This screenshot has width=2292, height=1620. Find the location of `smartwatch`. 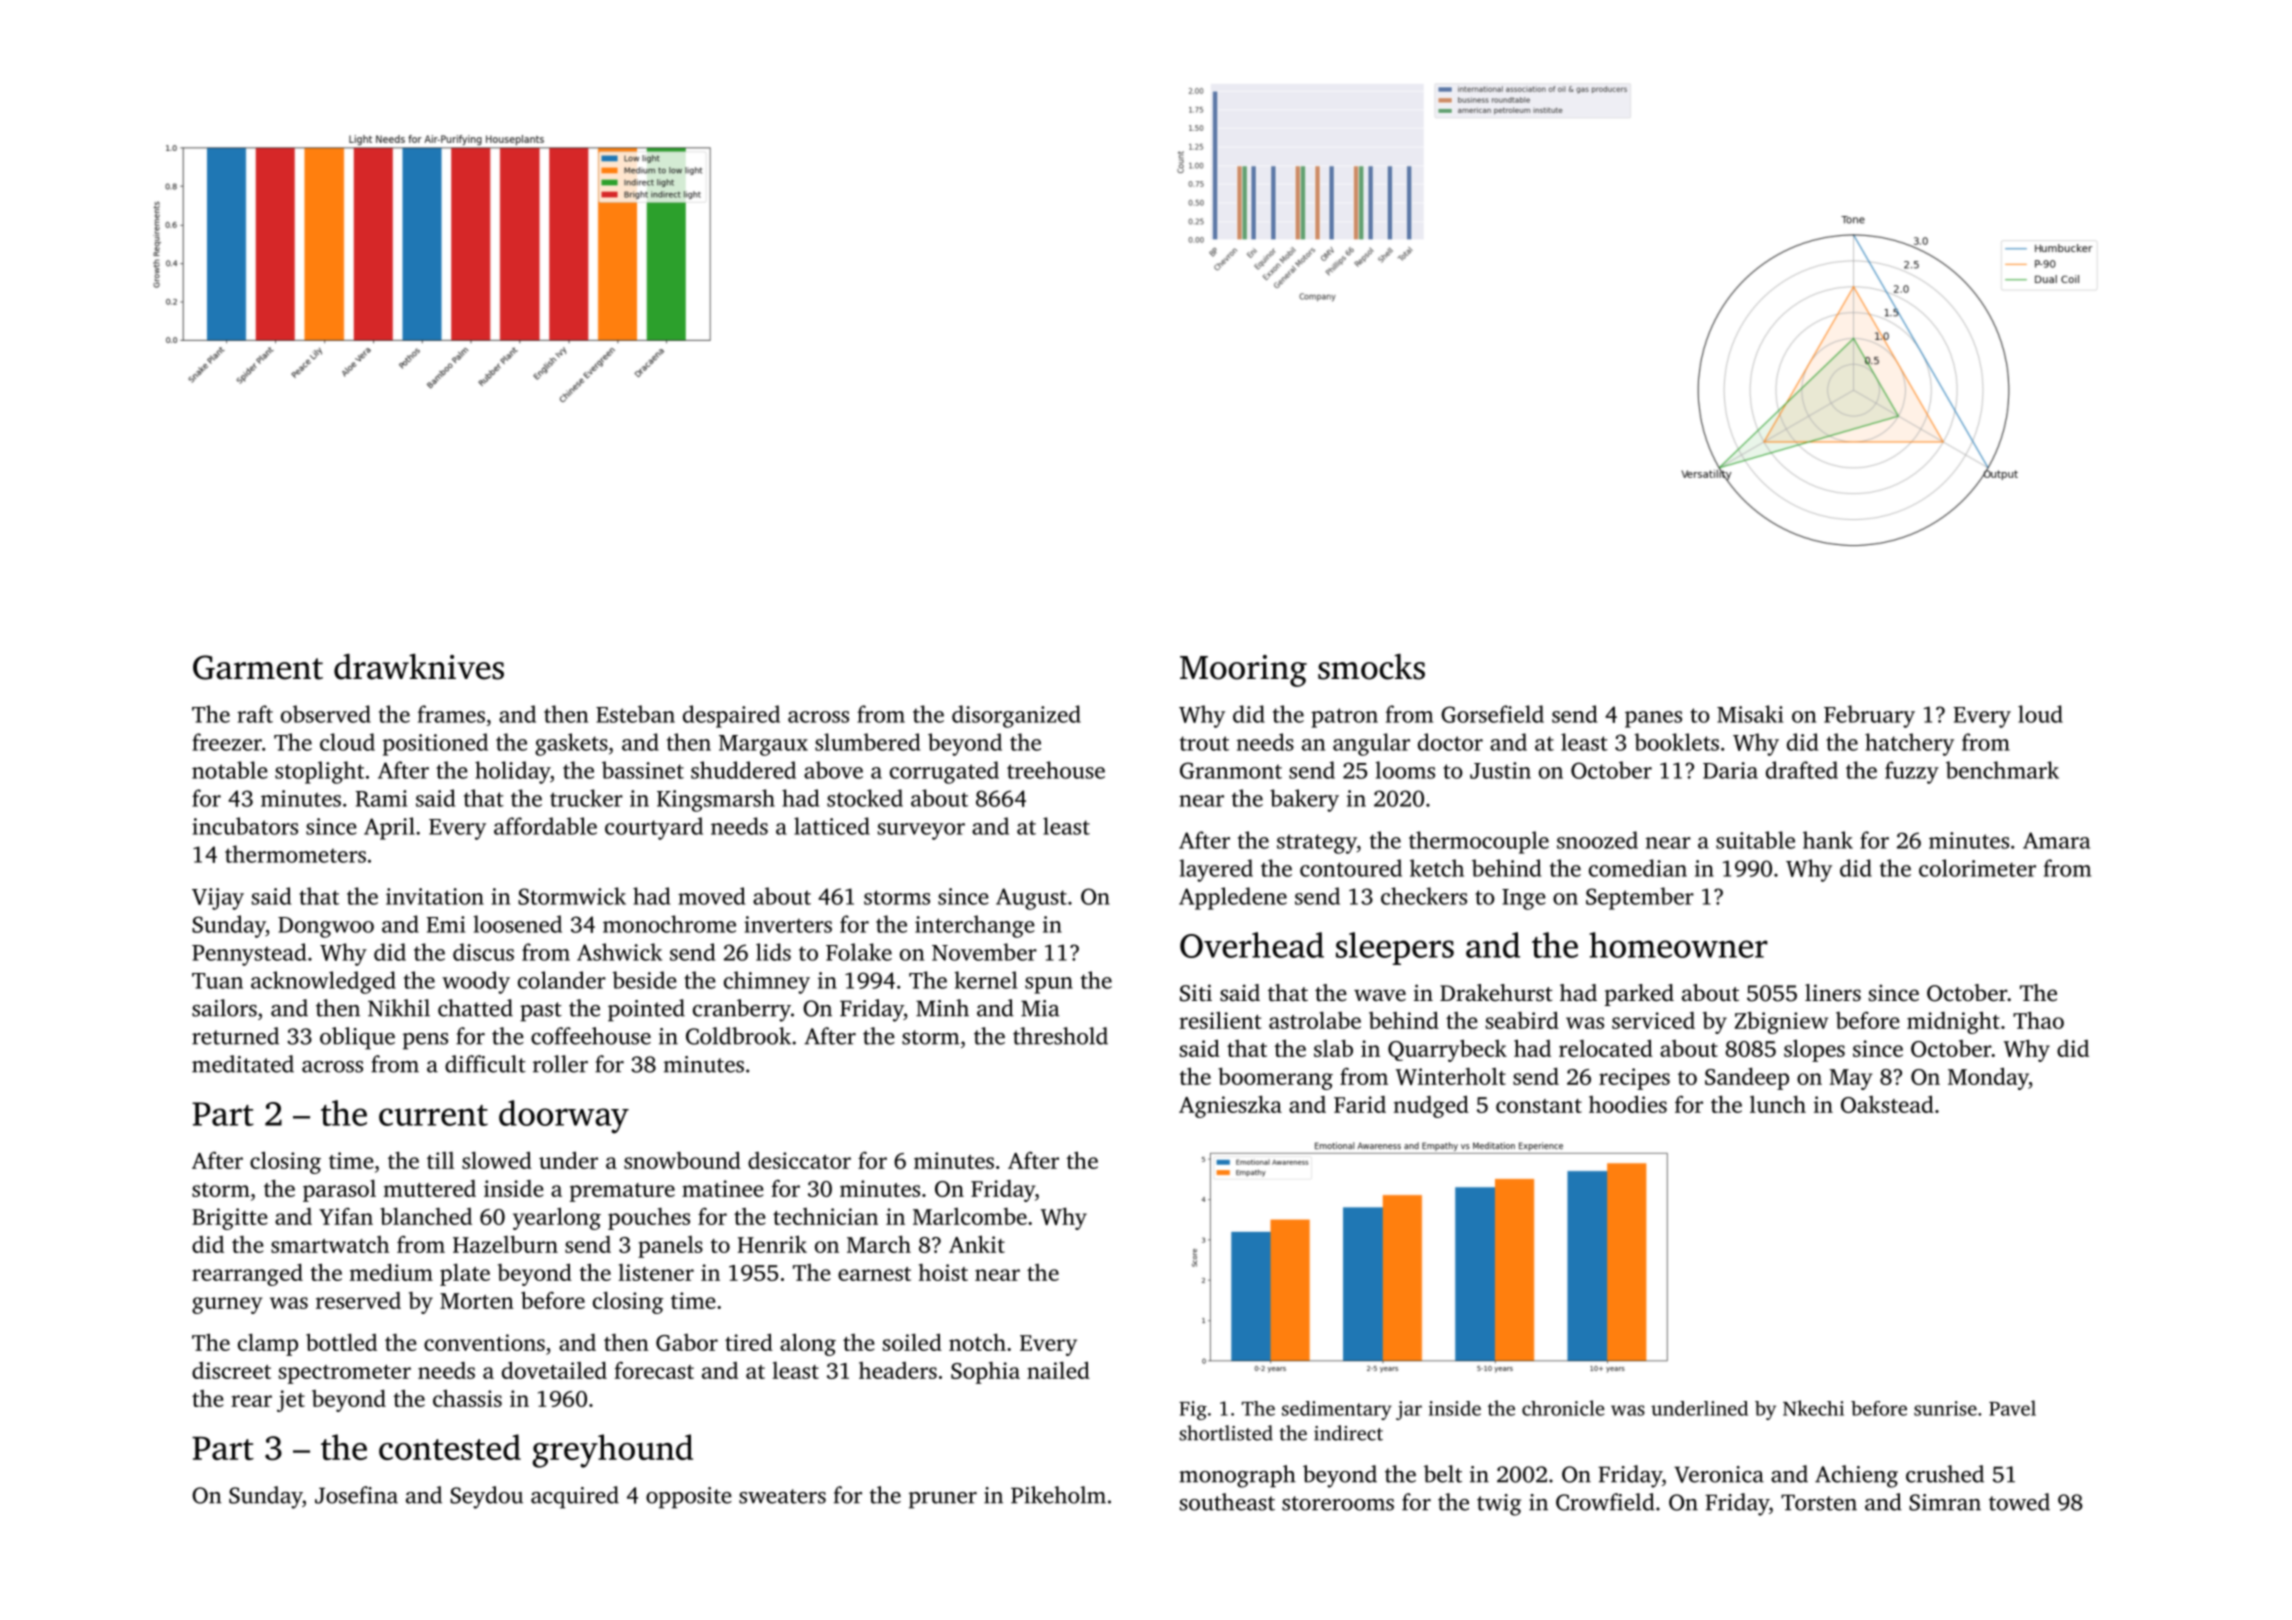

smartwatch is located at coordinates (330, 1244).
